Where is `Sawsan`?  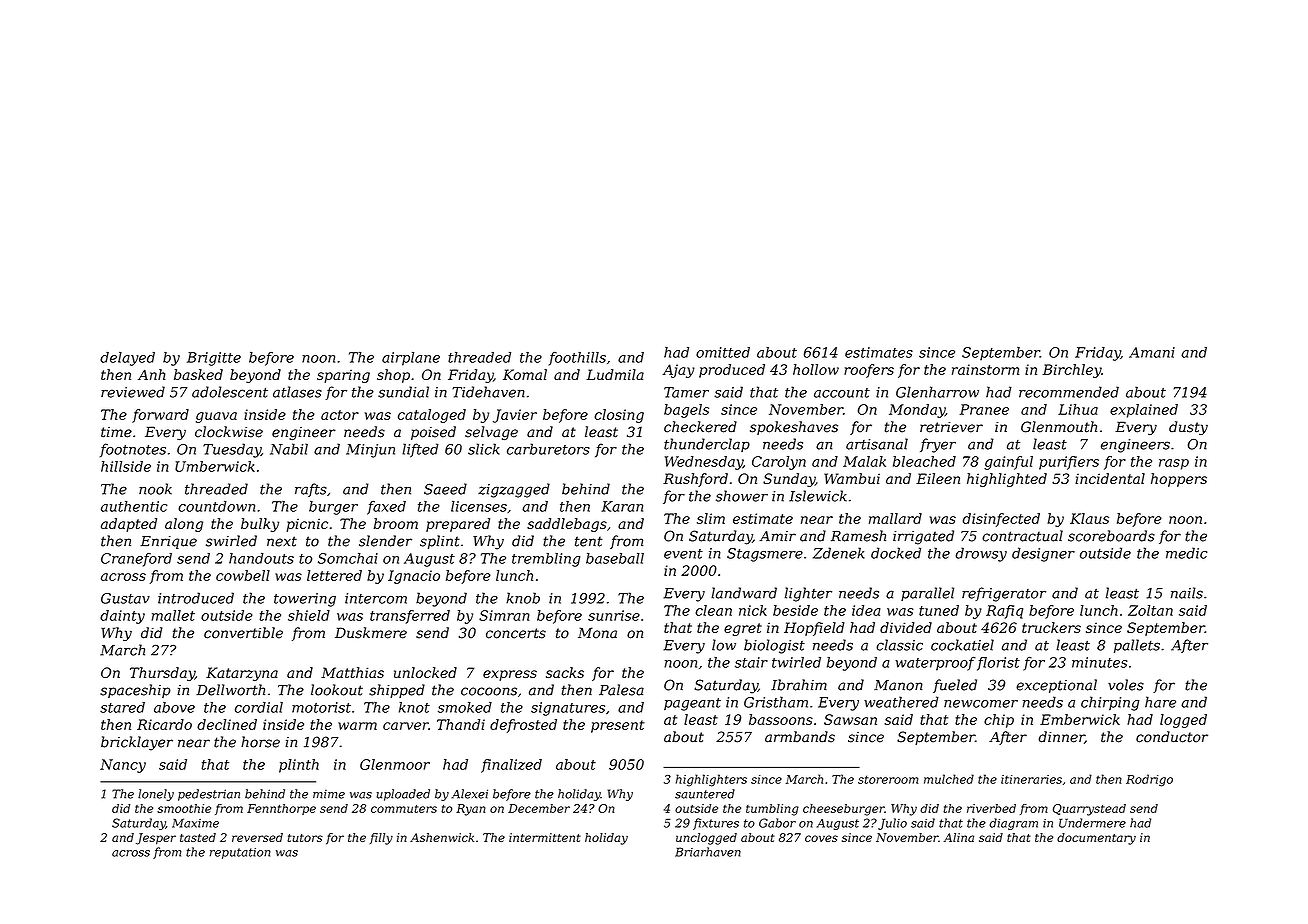 Sawsan is located at coordinates (850, 719).
